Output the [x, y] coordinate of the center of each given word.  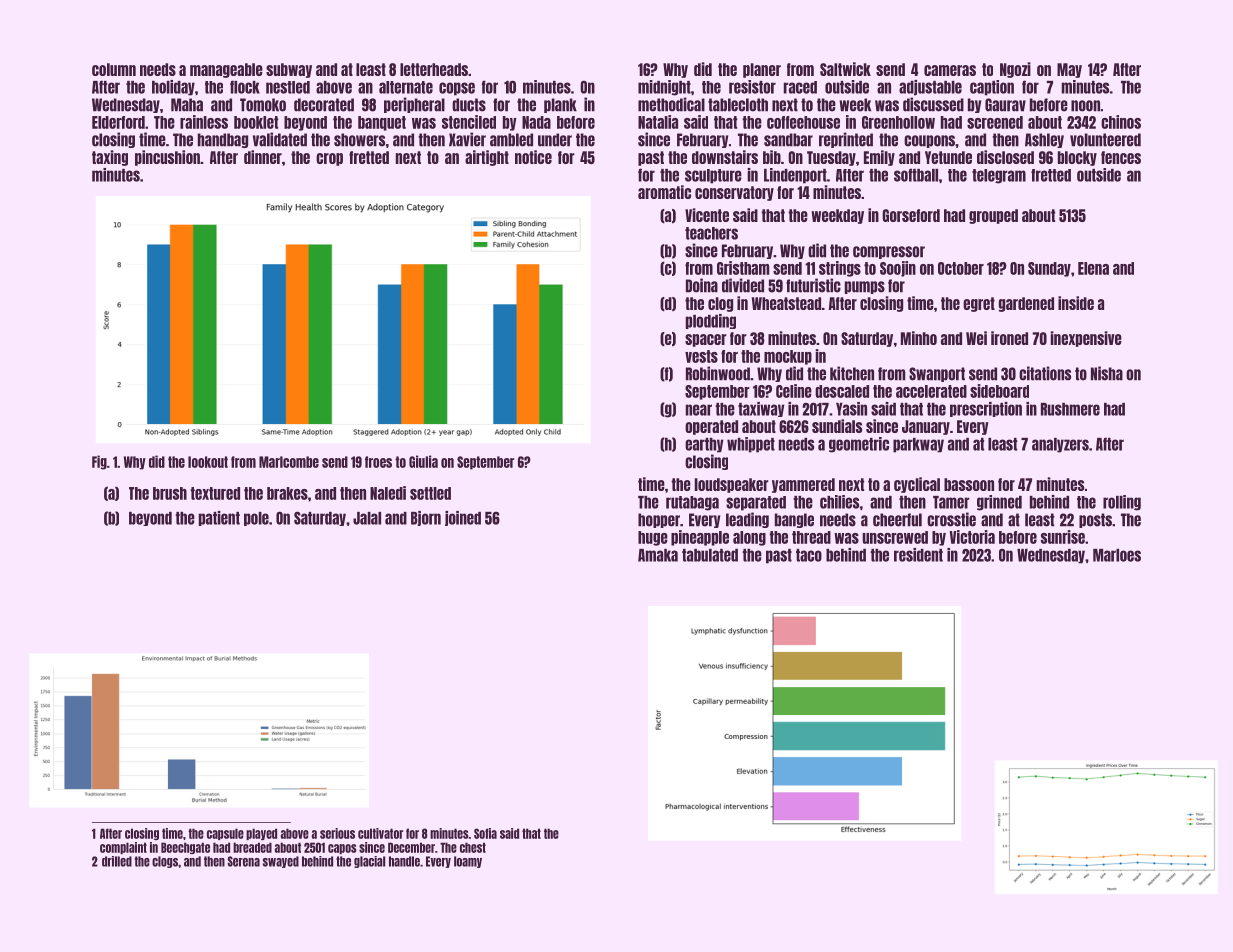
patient [219, 518]
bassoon [969, 484]
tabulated [710, 555]
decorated [324, 105]
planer [762, 70]
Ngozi [1015, 70]
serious [337, 833]
